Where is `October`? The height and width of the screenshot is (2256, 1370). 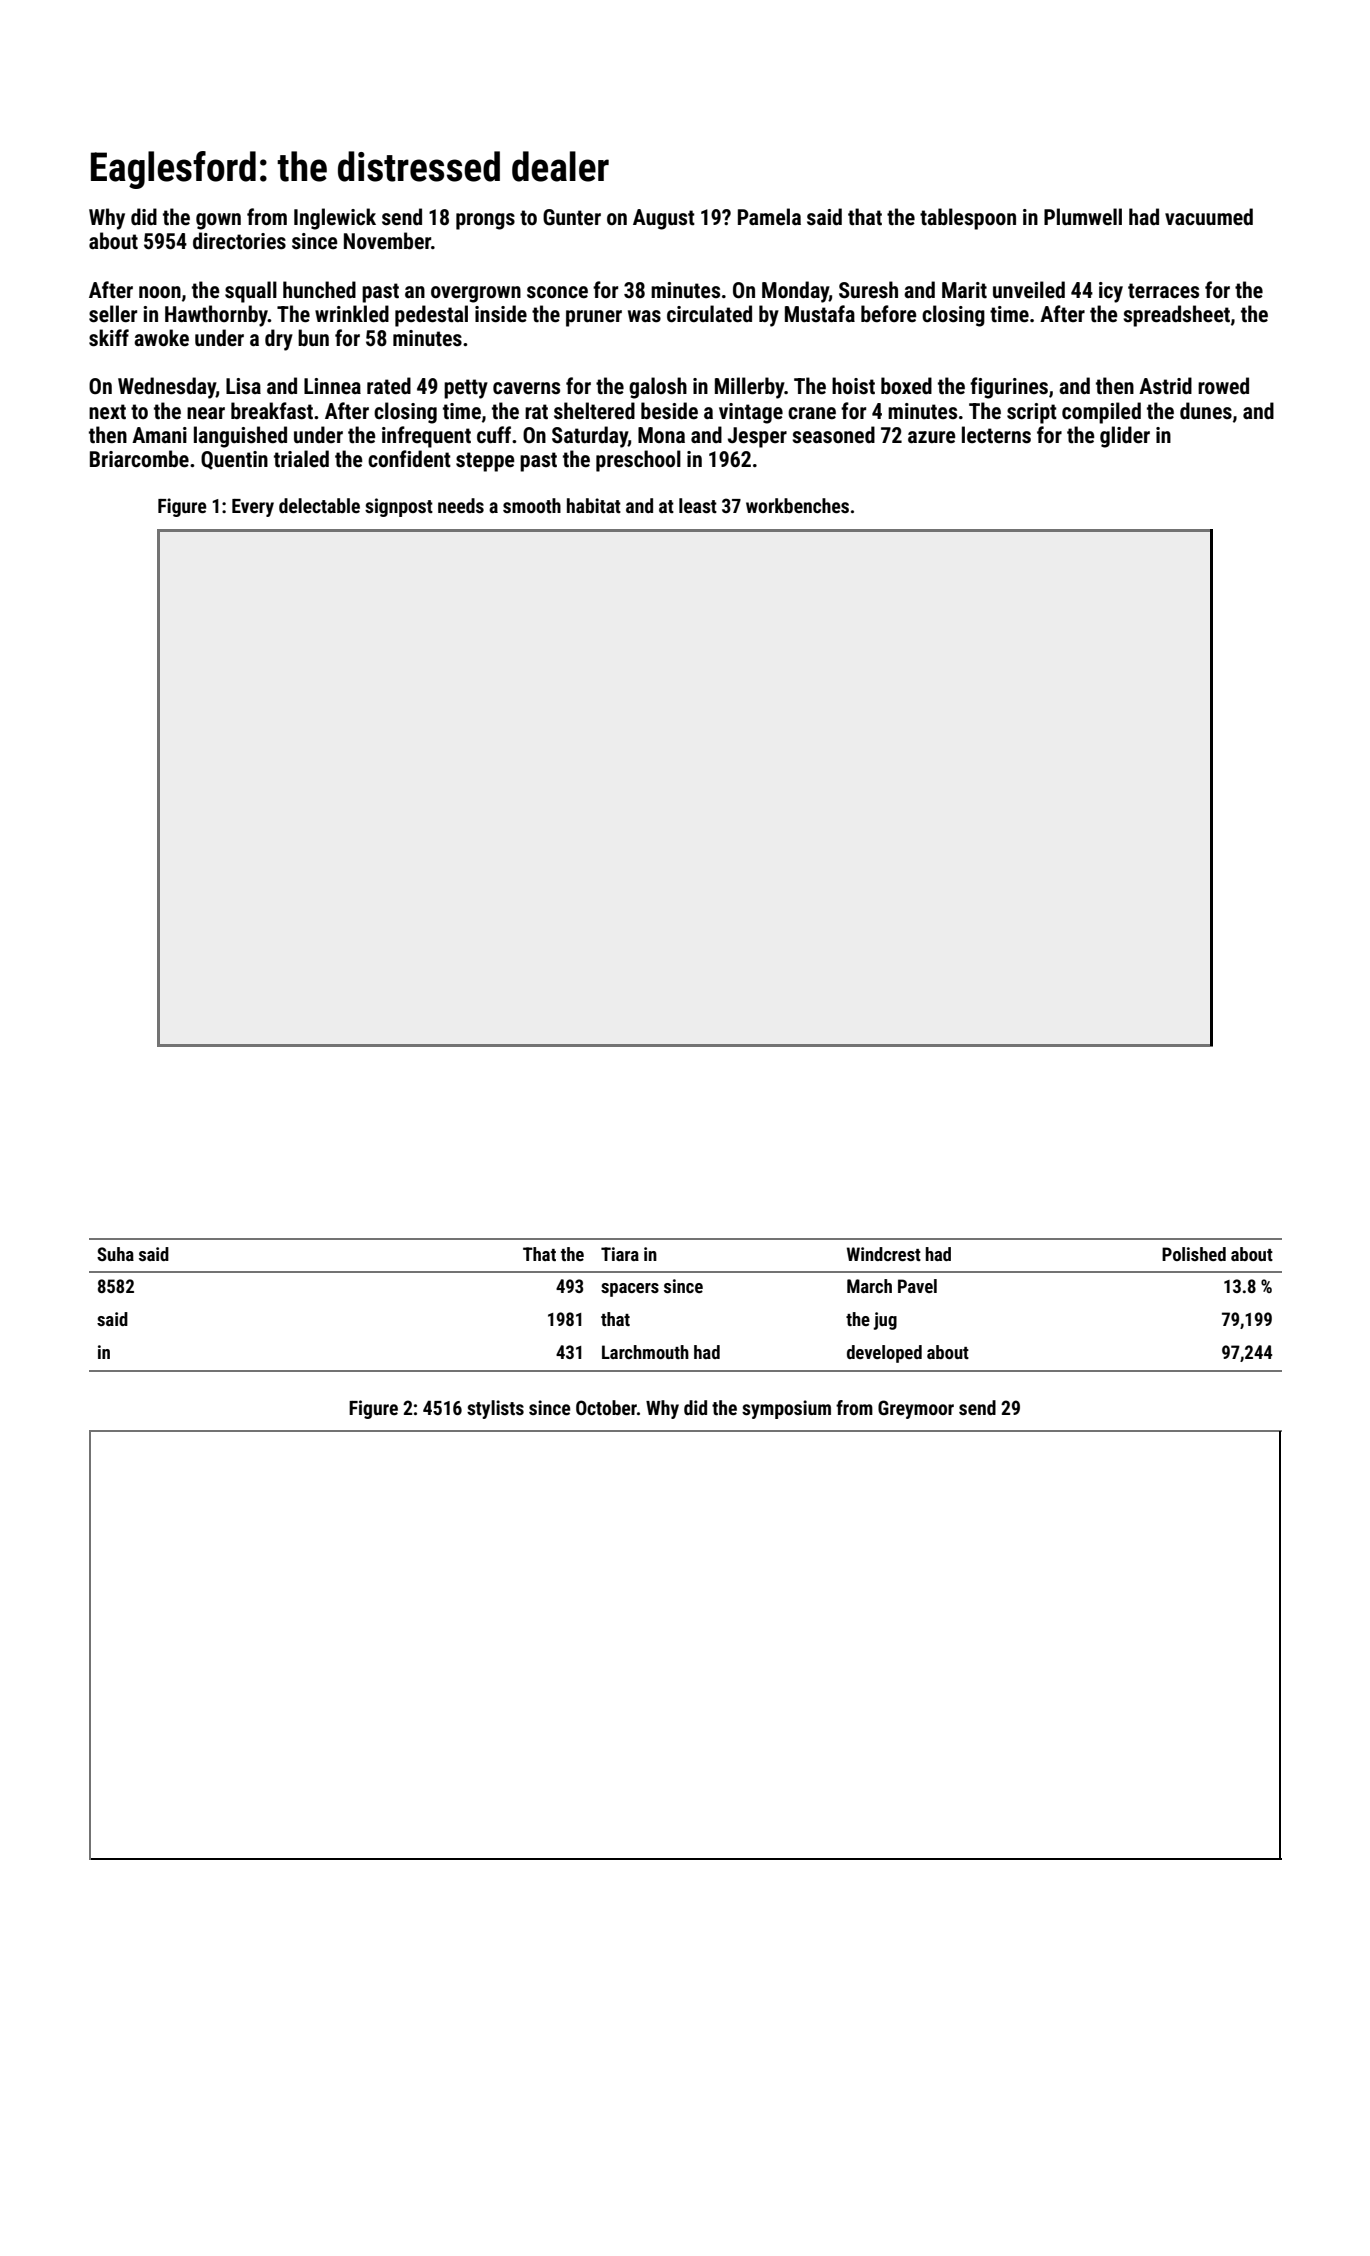
October is located at coordinates (606, 1407).
